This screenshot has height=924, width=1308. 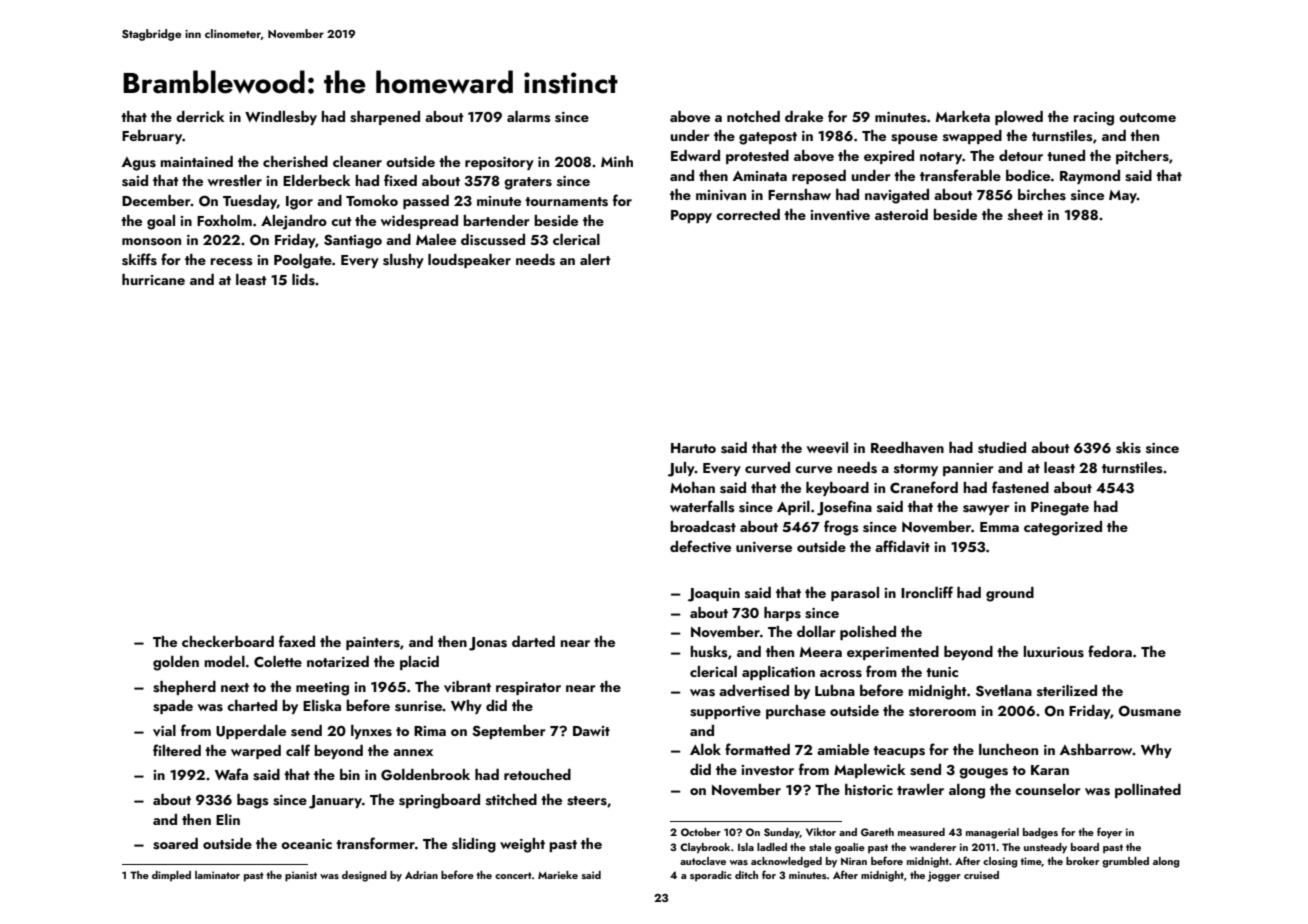 What do you see at coordinates (295, 162) in the screenshot?
I see `cherished` at bounding box center [295, 162].
